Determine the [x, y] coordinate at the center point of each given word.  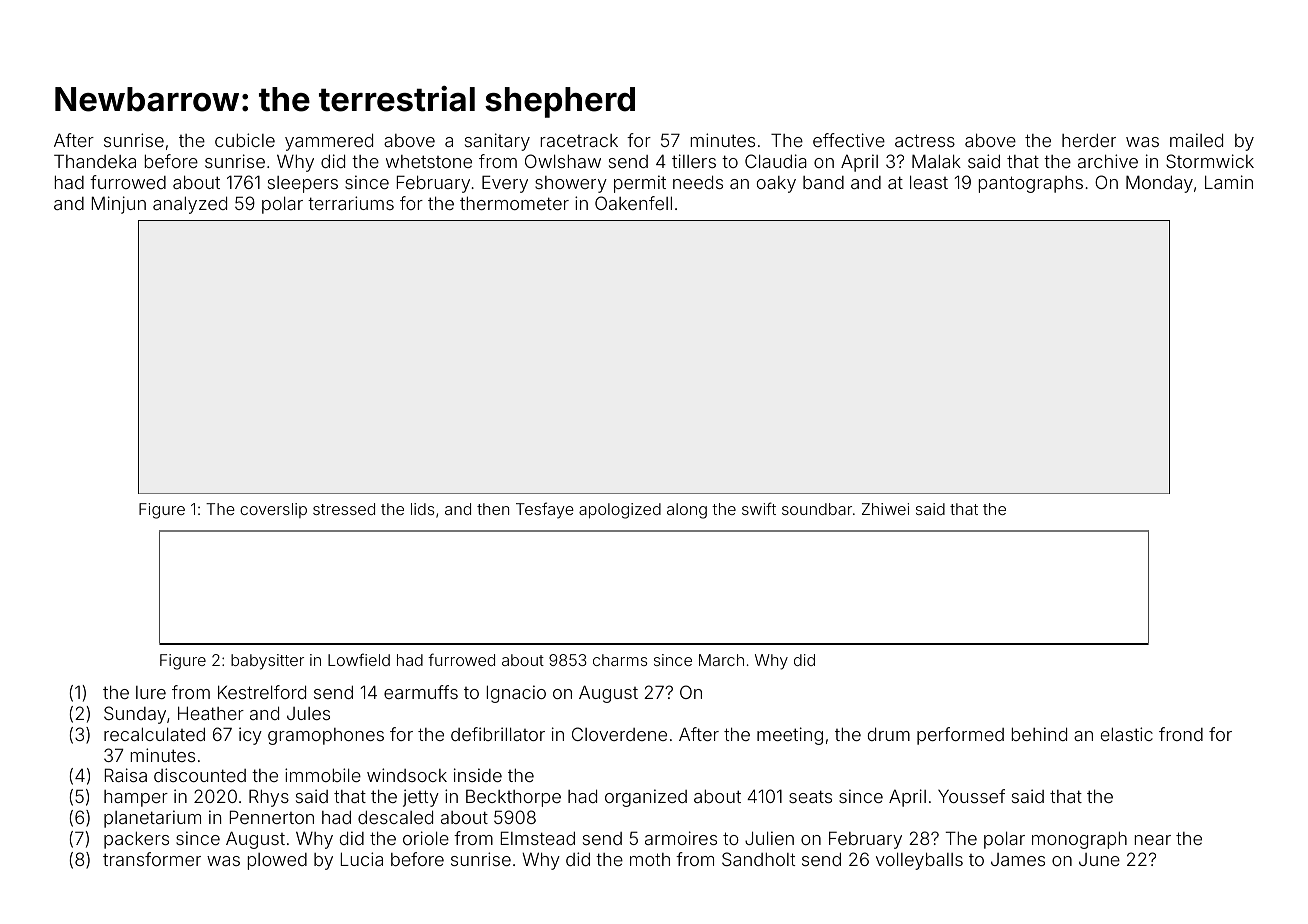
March [721, 660]
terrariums [351, 203]
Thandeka [95, 161]
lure [151, 692]
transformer [152, 859]
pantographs [1031, 184]
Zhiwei [885, 509]
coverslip [273, 510]
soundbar [817, 509]
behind [1039, 734]
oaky [776, 184]
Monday [1159, 184]
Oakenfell [633, 203]
